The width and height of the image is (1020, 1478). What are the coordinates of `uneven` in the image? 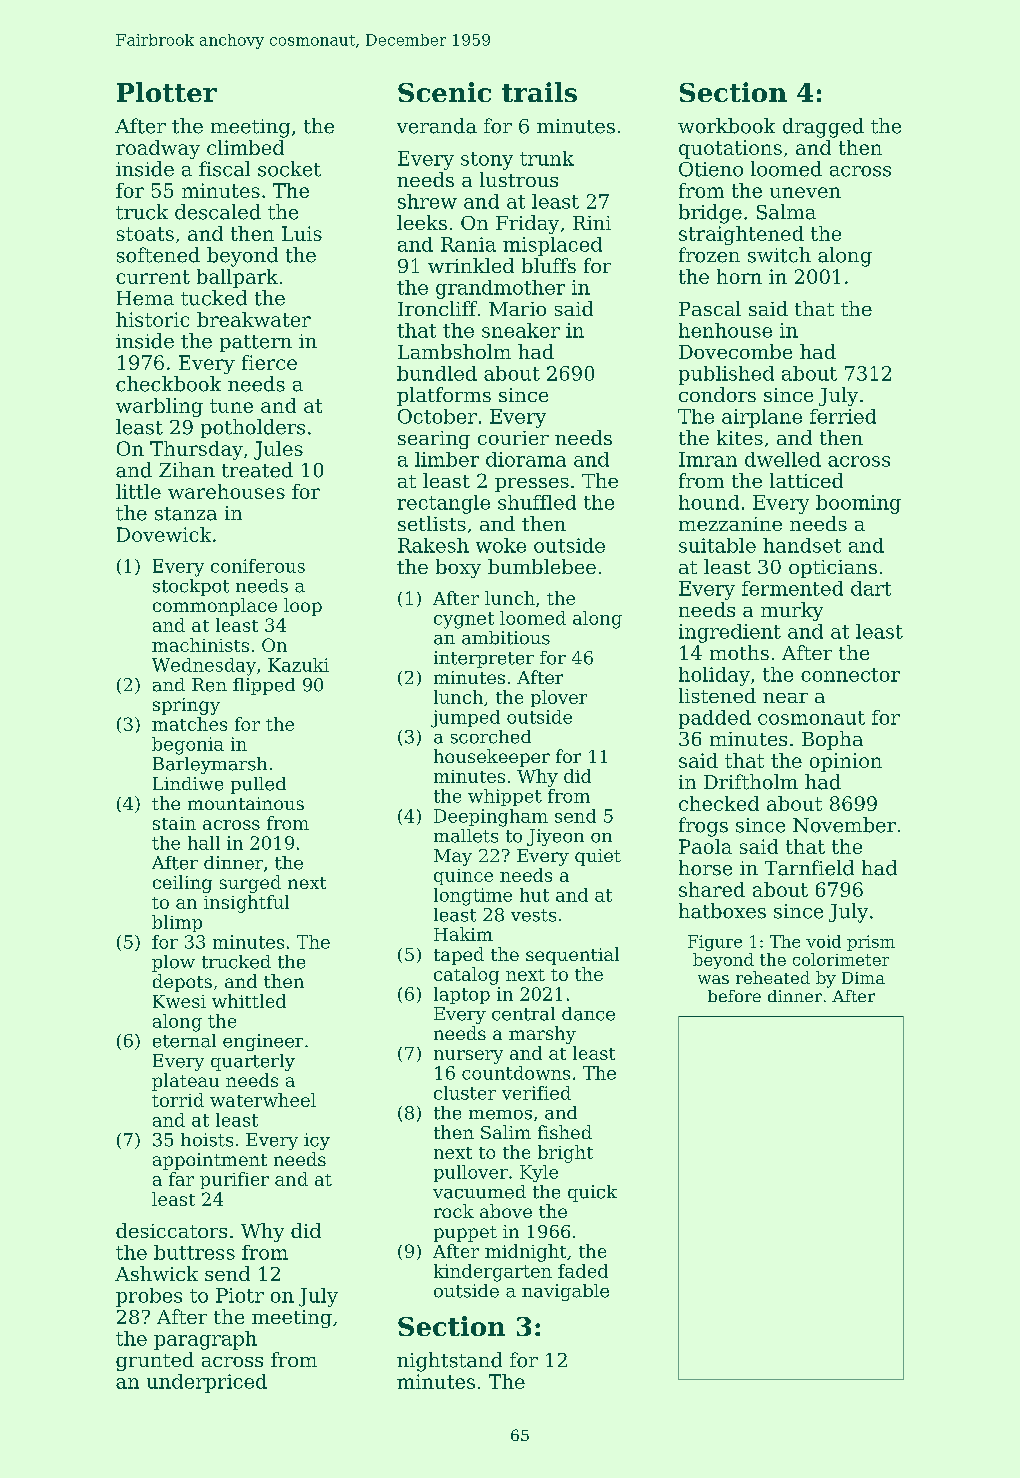 It's located at (805, 192).
